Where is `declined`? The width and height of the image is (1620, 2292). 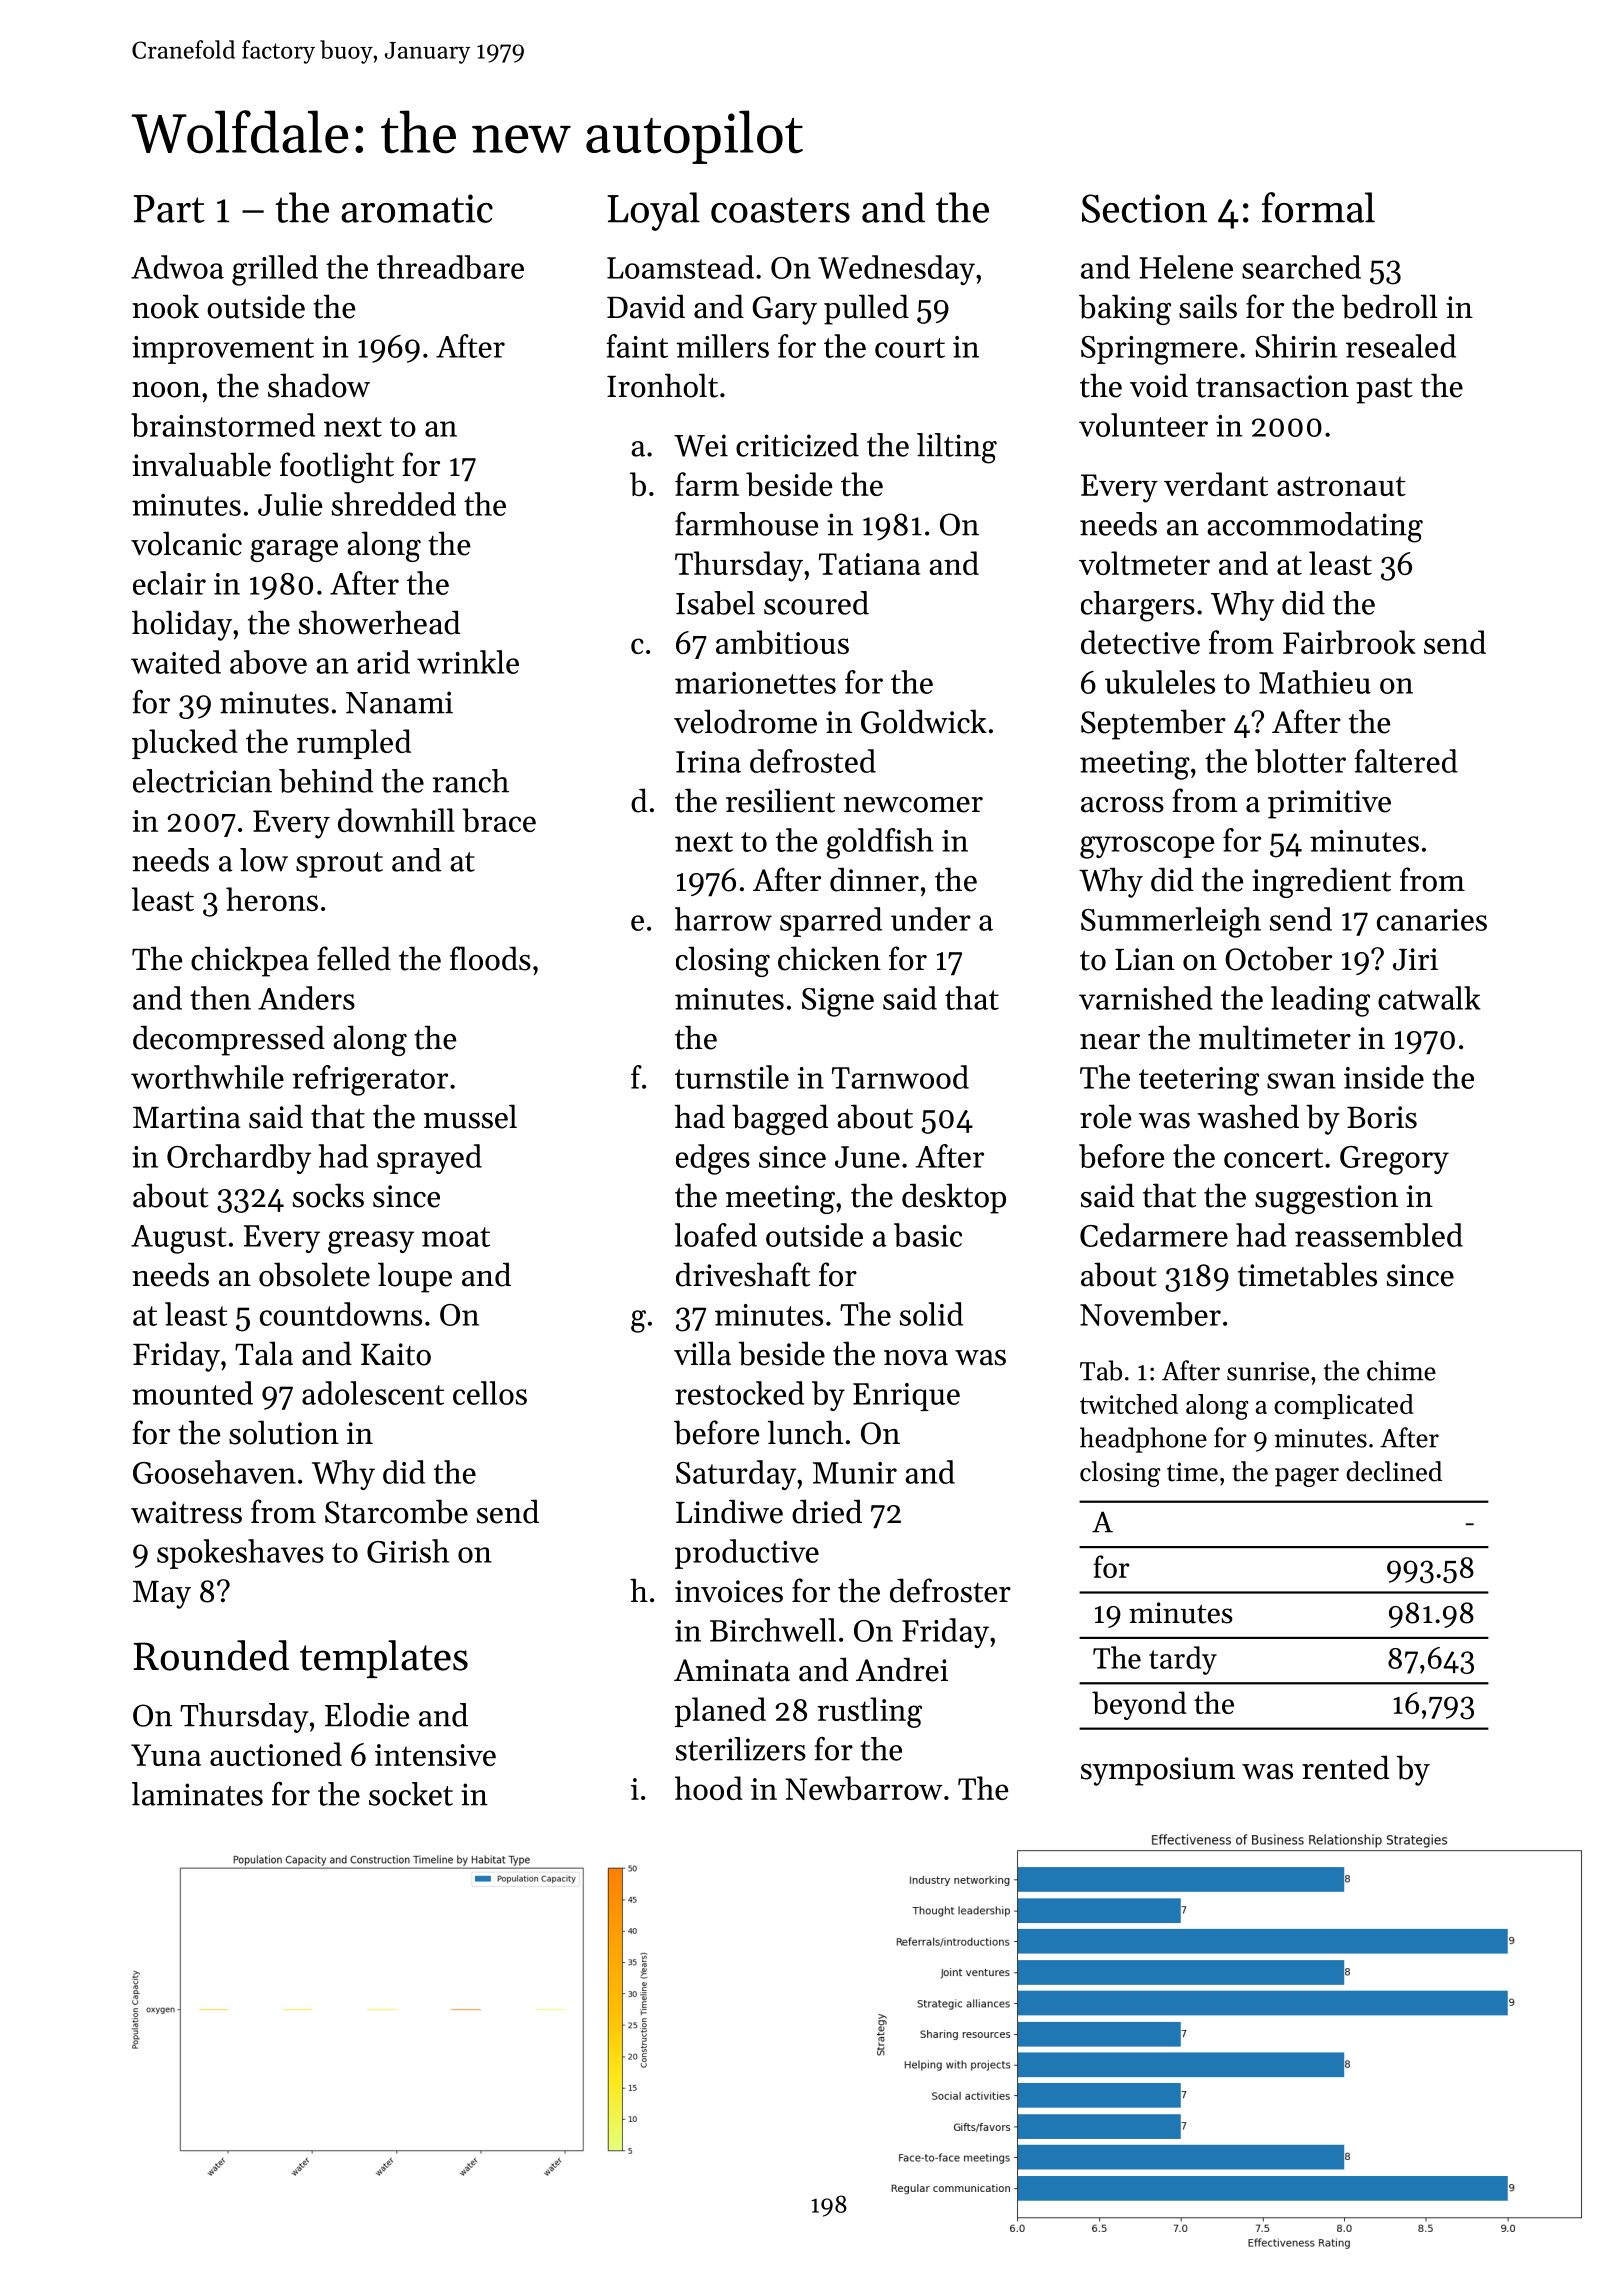
declined is located at coordinates (1394, 1471).
